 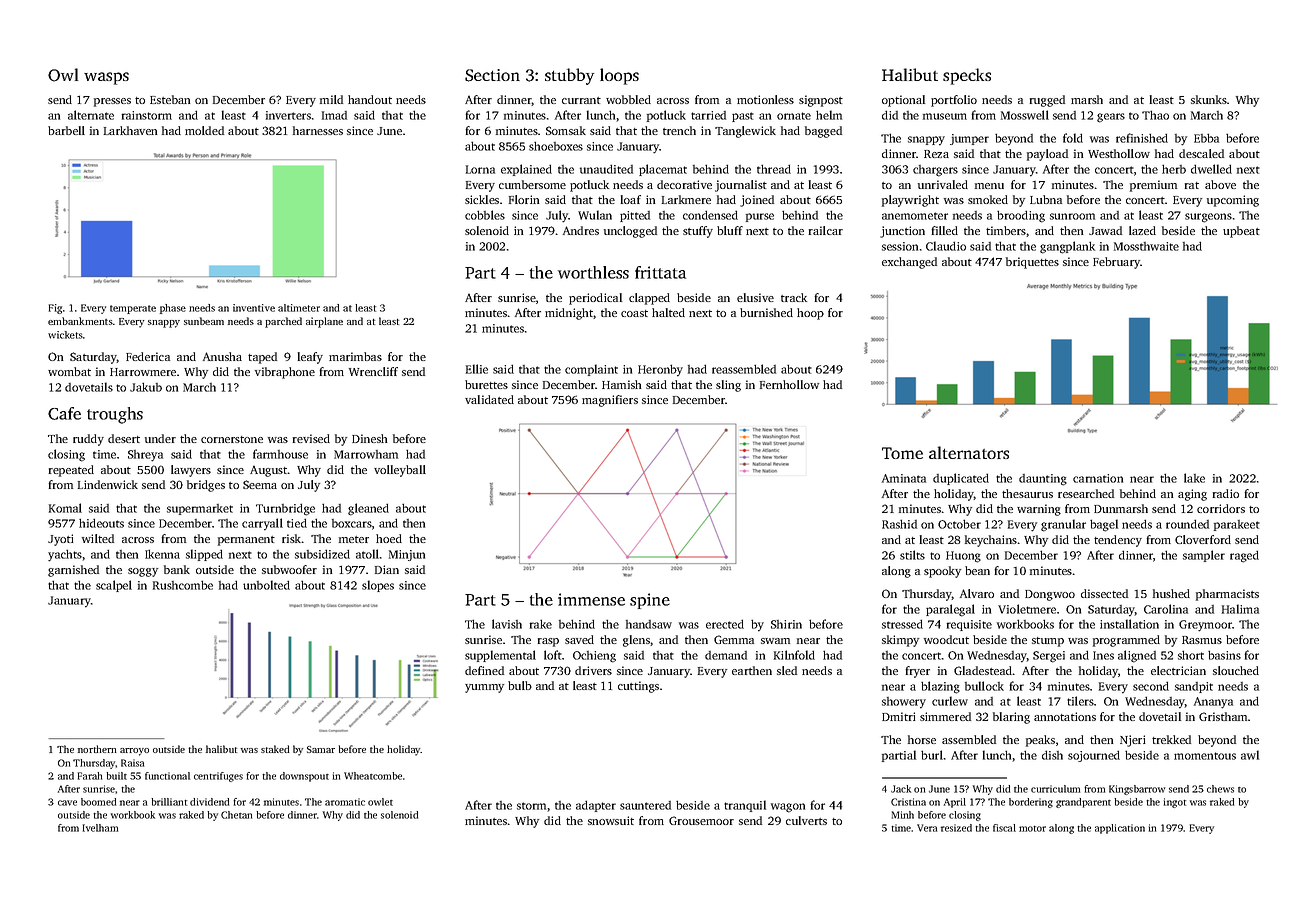 I want to click on loops, so click(x=619, y=76).
